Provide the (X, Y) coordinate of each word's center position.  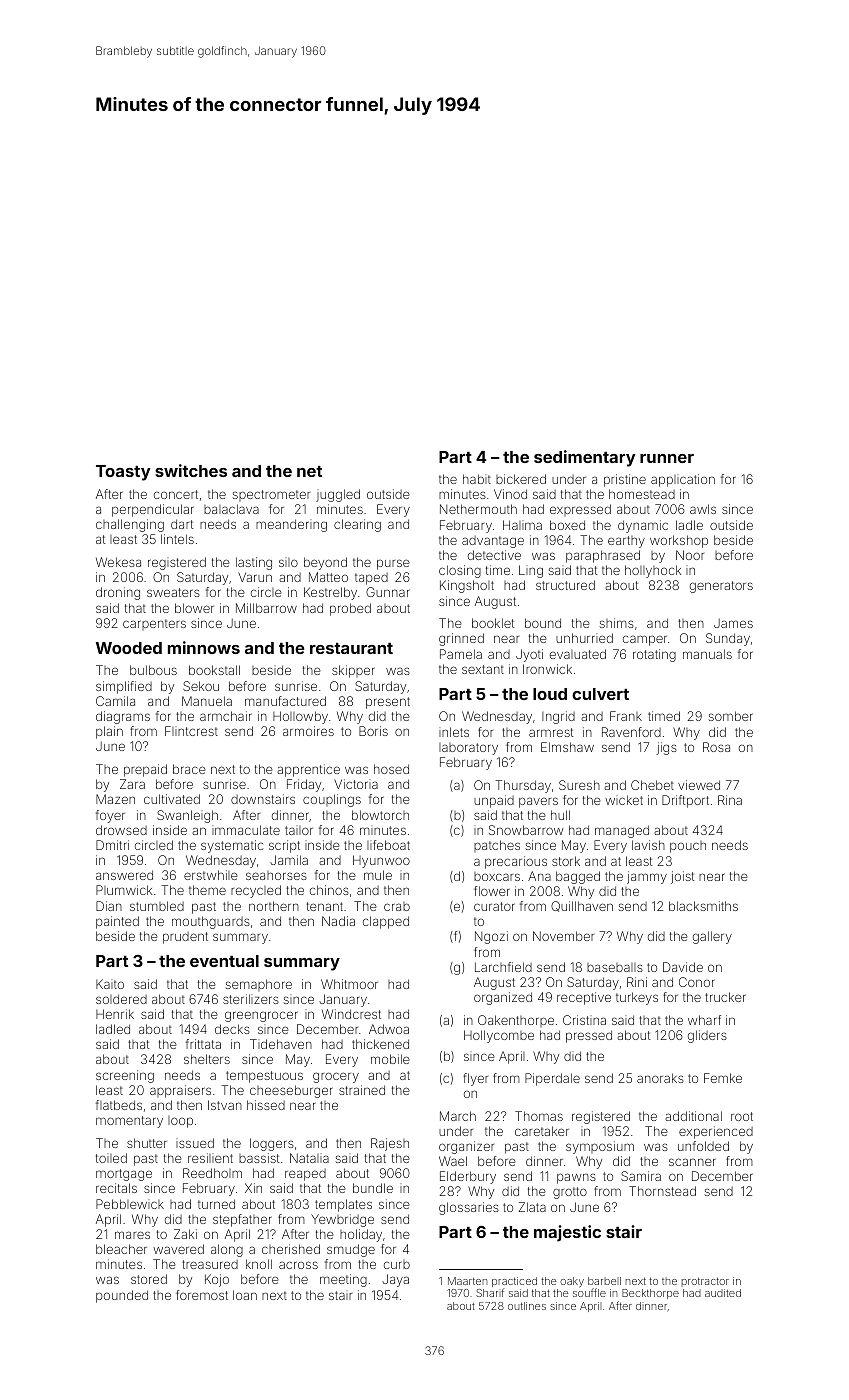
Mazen (115, 799)
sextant (483, 669)
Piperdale (552, 1079)
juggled (338, 495)
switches (191, 470)
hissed (266, 1105)
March (458, 1116)
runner (667, 458)
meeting (343, 1280)
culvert (600, 694)
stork (566, 861)
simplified (124, 687)
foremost (202, 1295)
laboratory (468, 749)
